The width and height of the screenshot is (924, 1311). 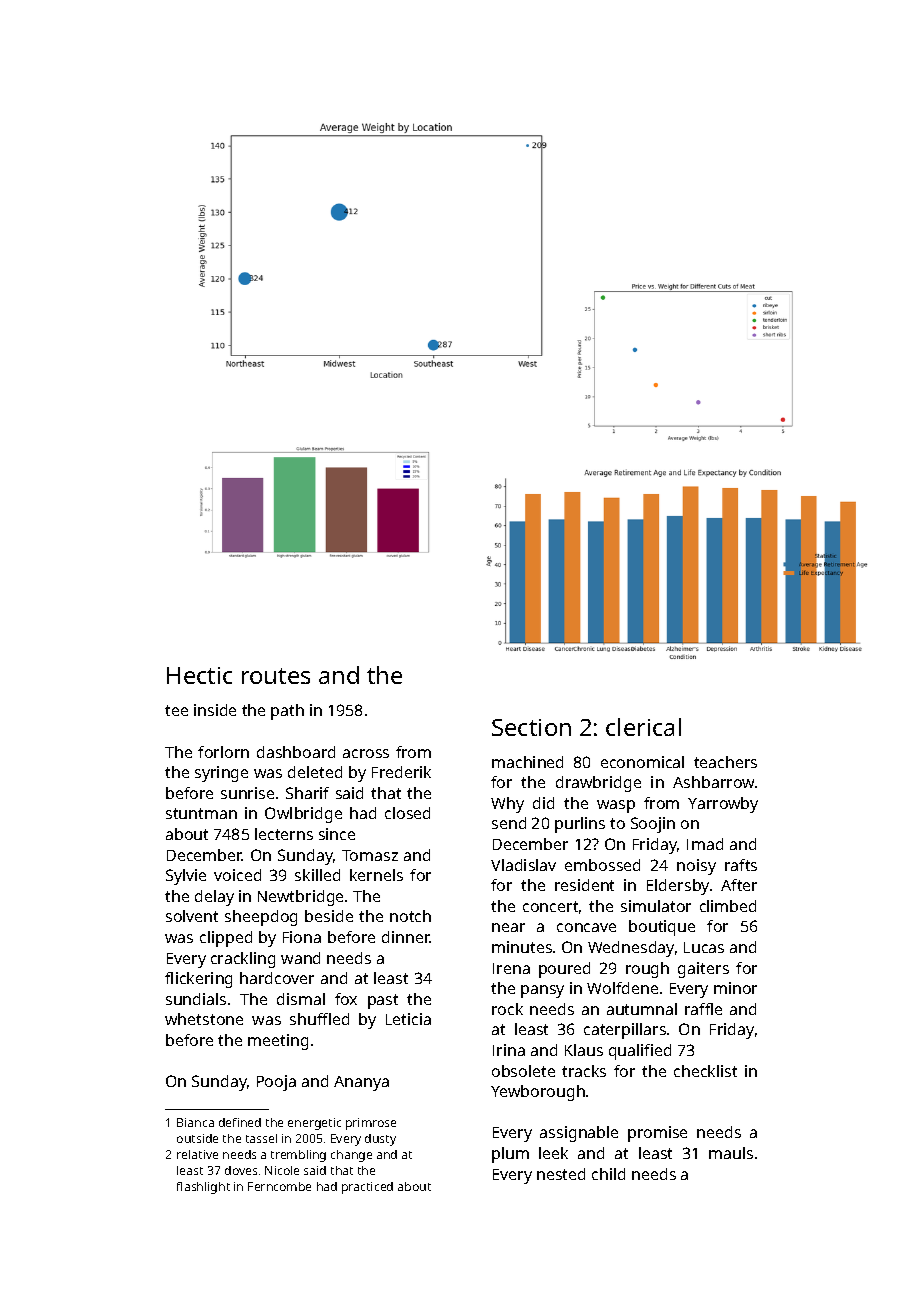 I want to click on Leticia, so click(x=408, y=1019).
